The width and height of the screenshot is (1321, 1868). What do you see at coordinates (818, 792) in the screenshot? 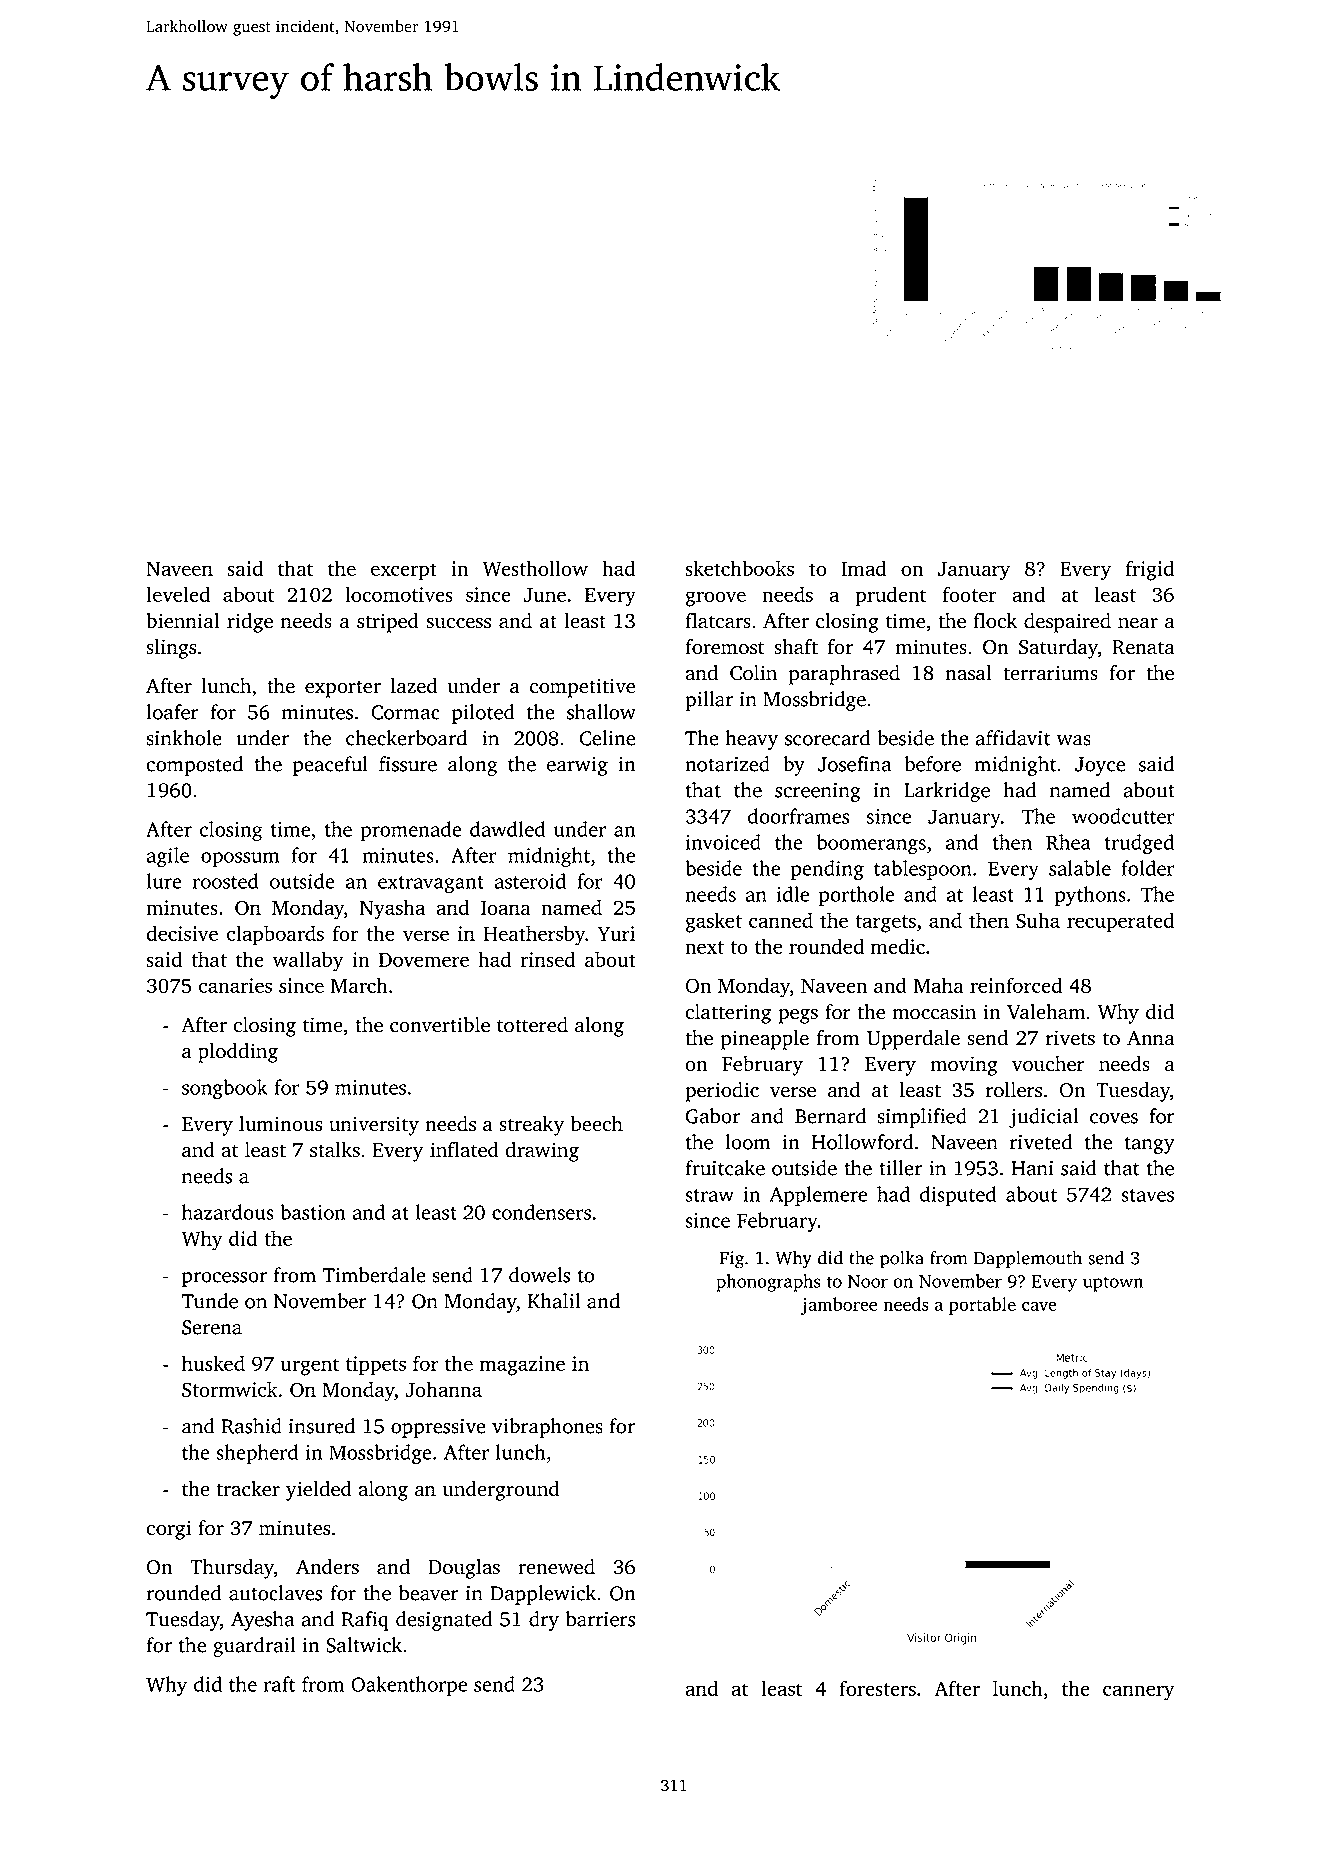
I see `screening` at bounding box center [818, 792].
